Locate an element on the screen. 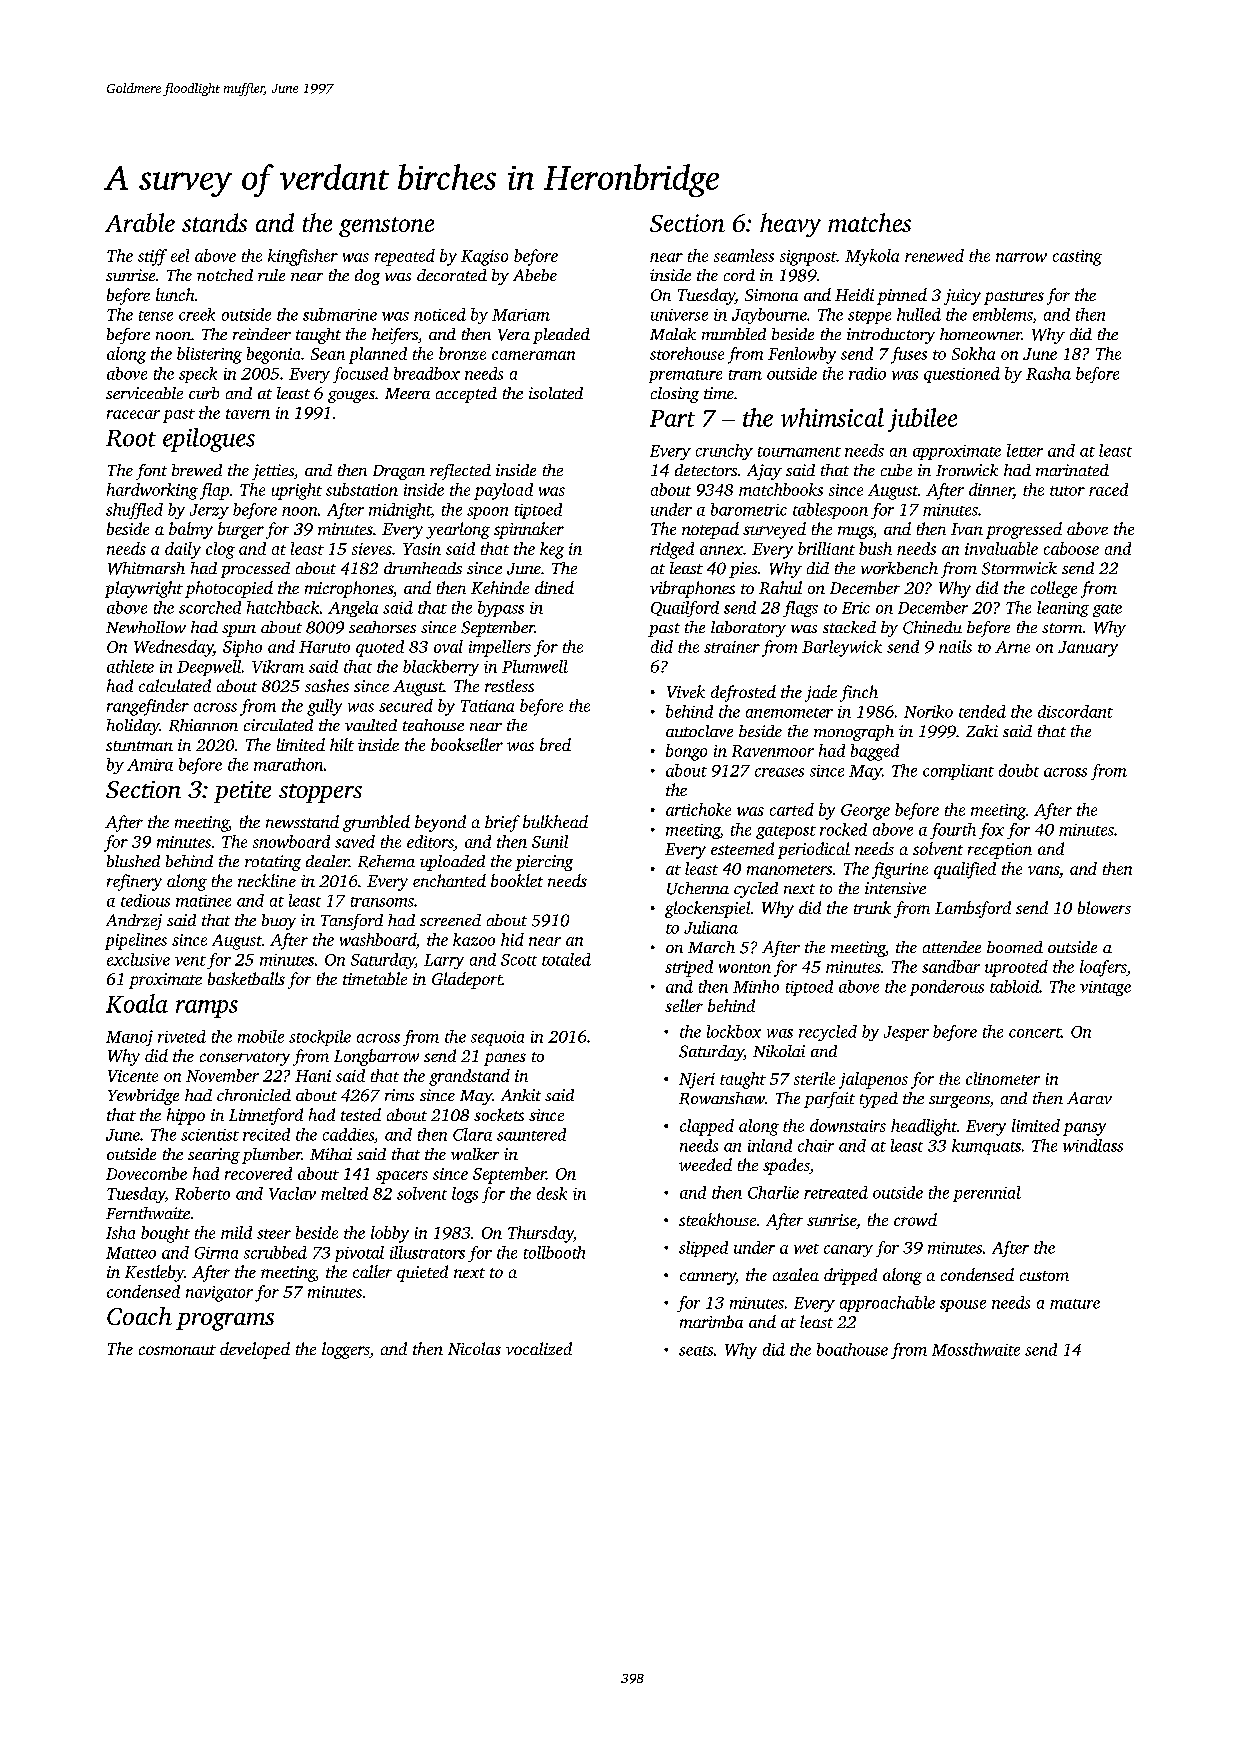 The height and width of the screenshot is (1757, 1242). basketballs is located at coordinates (246, 978).
